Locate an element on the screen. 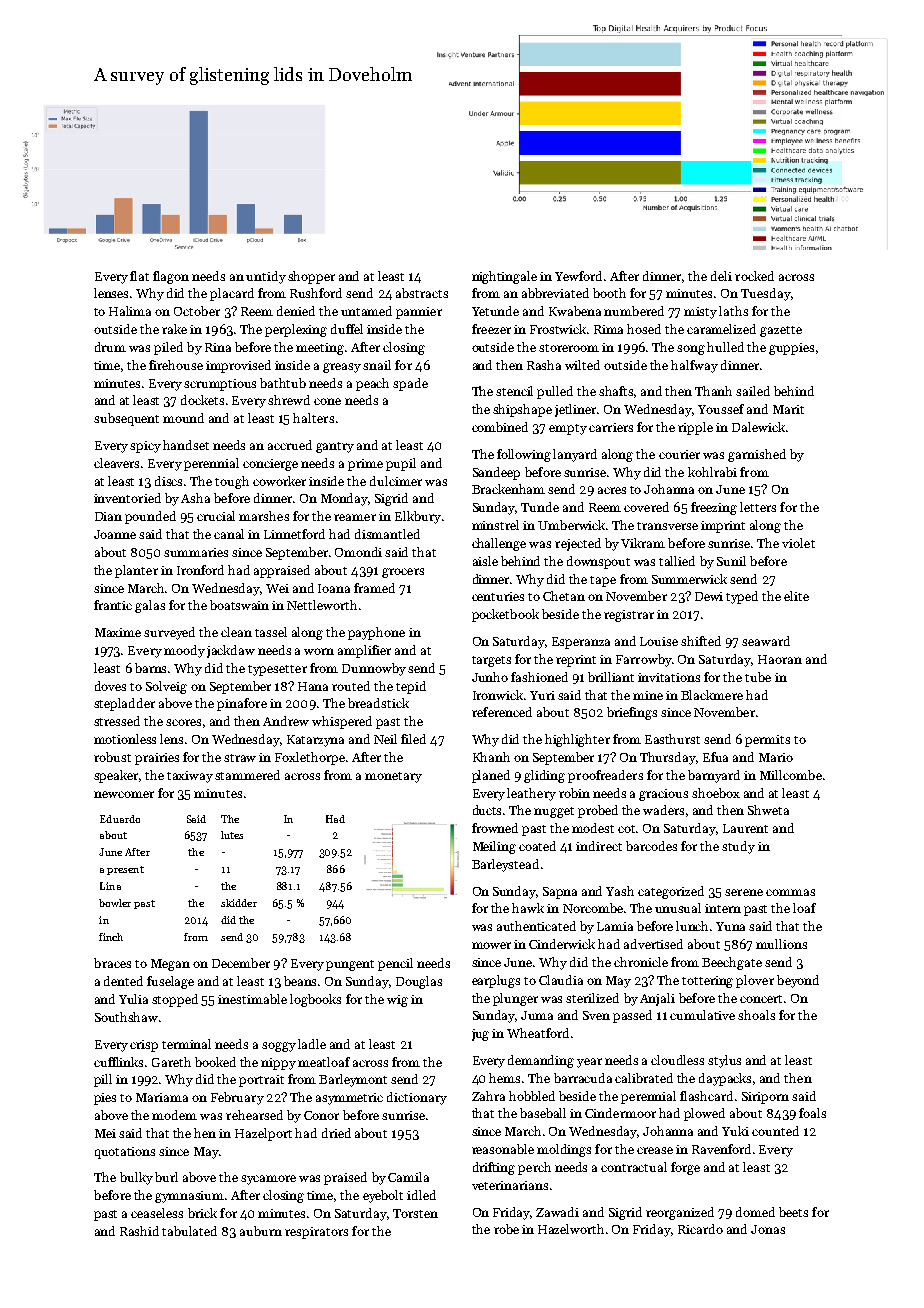  carriers is located at coordinates (611, 427).
